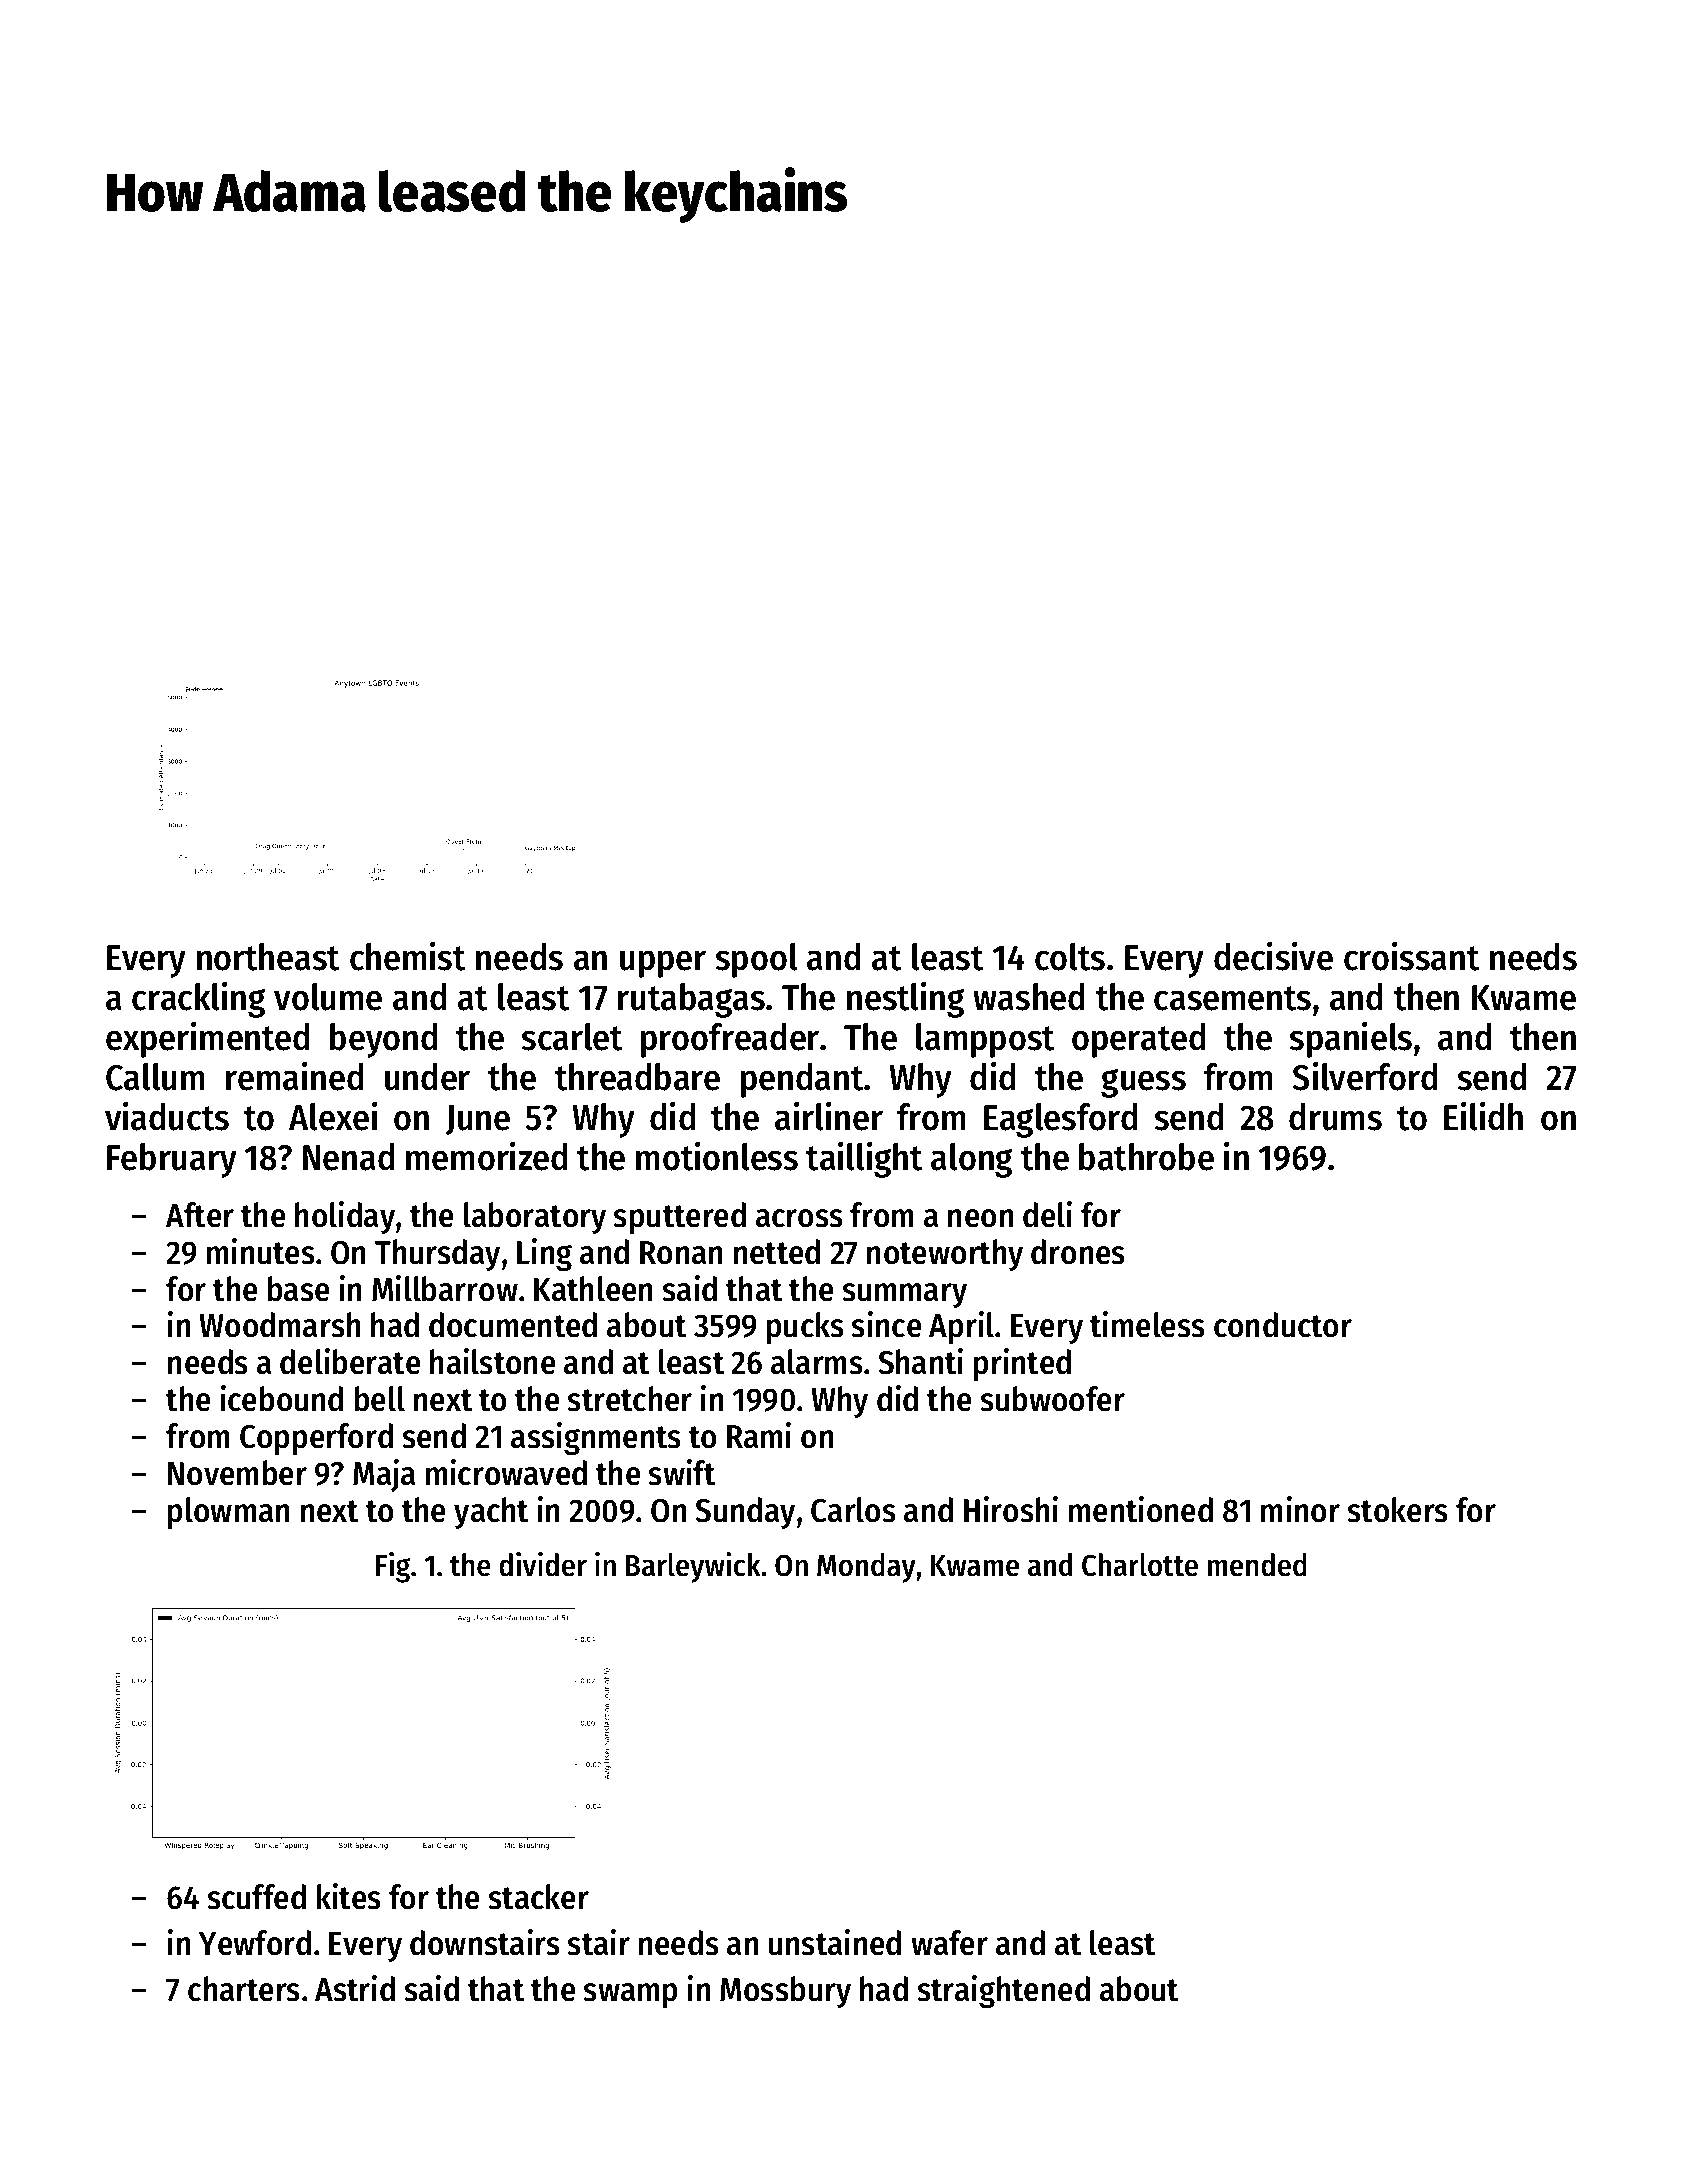  I want to click on straightened, so click(1004, 1991).
